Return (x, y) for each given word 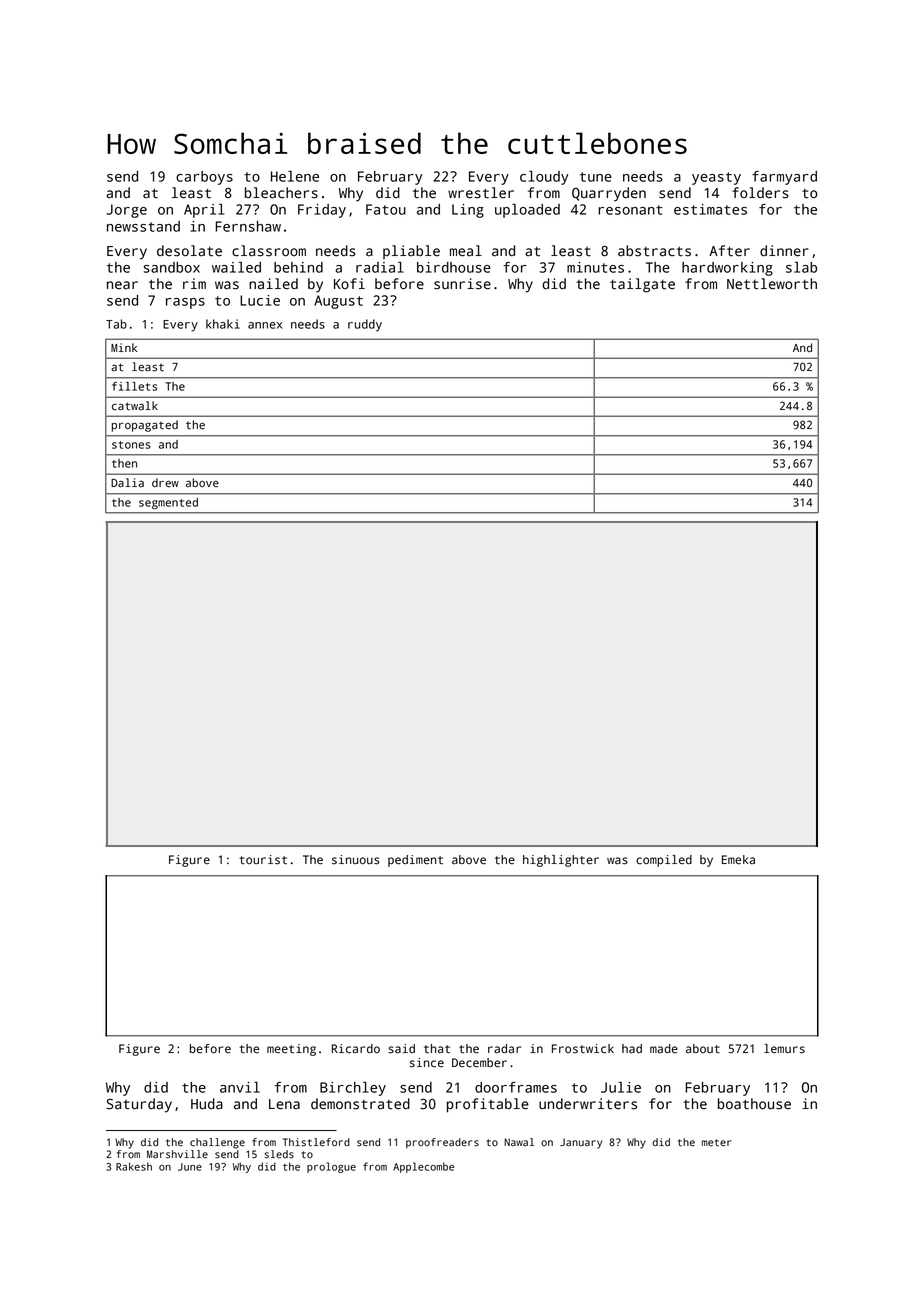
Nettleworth (772, 284)
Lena (284, 1104)
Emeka (738, 860)
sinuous (356, 860)
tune (596, 177)
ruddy (365, 325)
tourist (263, 860)
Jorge (127, 211)
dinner (784, 251)
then (124, 463)
